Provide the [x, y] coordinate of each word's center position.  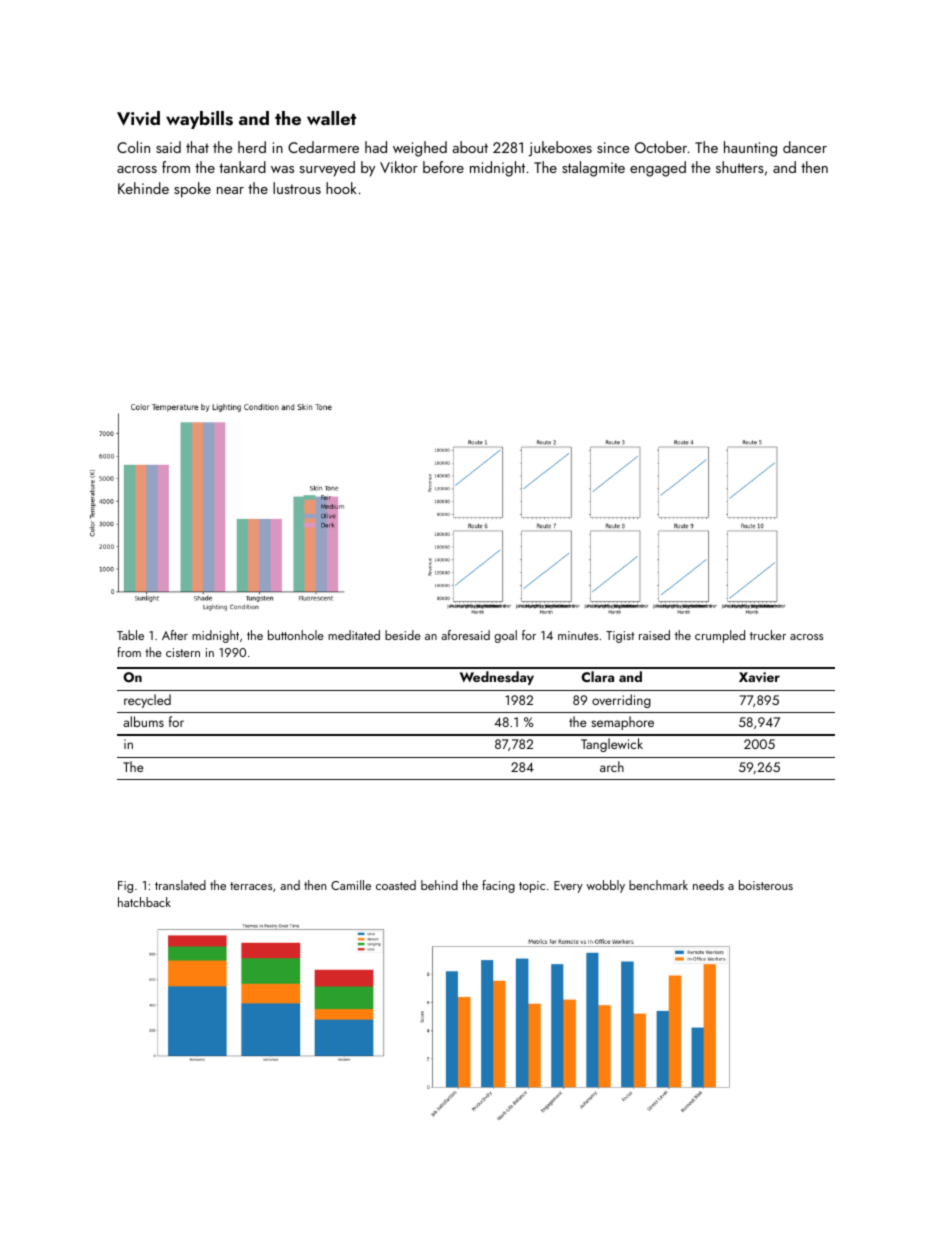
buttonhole [296, 635]
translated [180, 885]
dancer [805, 147]
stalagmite [593, 169]
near [230, 190]
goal [505, 636]
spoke [192, 190]
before [443, 167]
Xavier [759, 677]
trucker [768, 635]
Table [130, 635]
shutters [740, 167]
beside [403, 635]
